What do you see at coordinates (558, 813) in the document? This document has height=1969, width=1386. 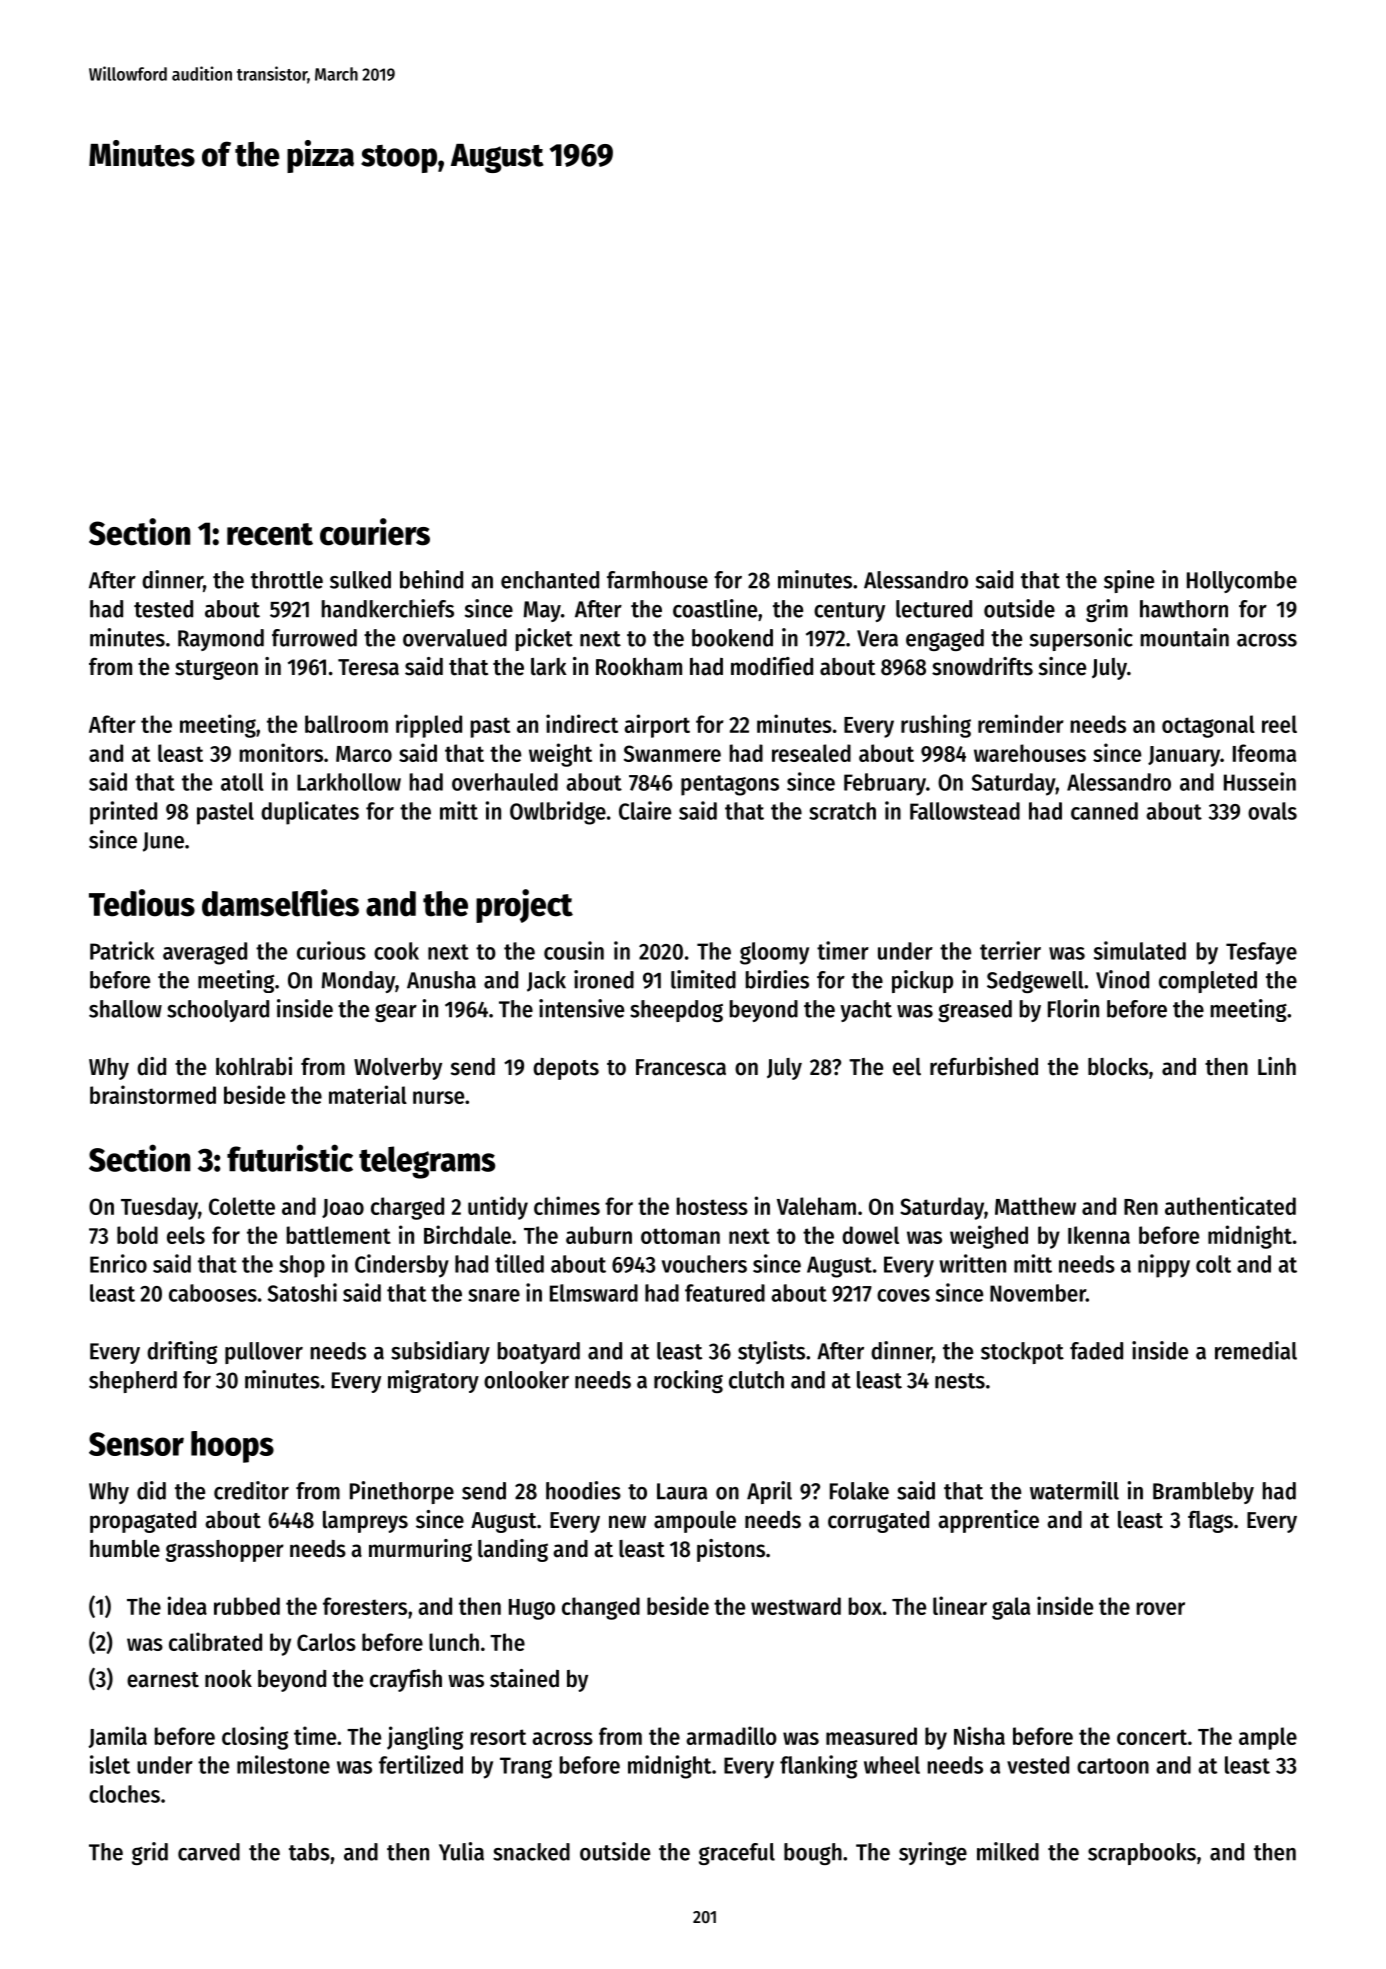 I see `Owlbridge` at bounding box center [558, 813].
